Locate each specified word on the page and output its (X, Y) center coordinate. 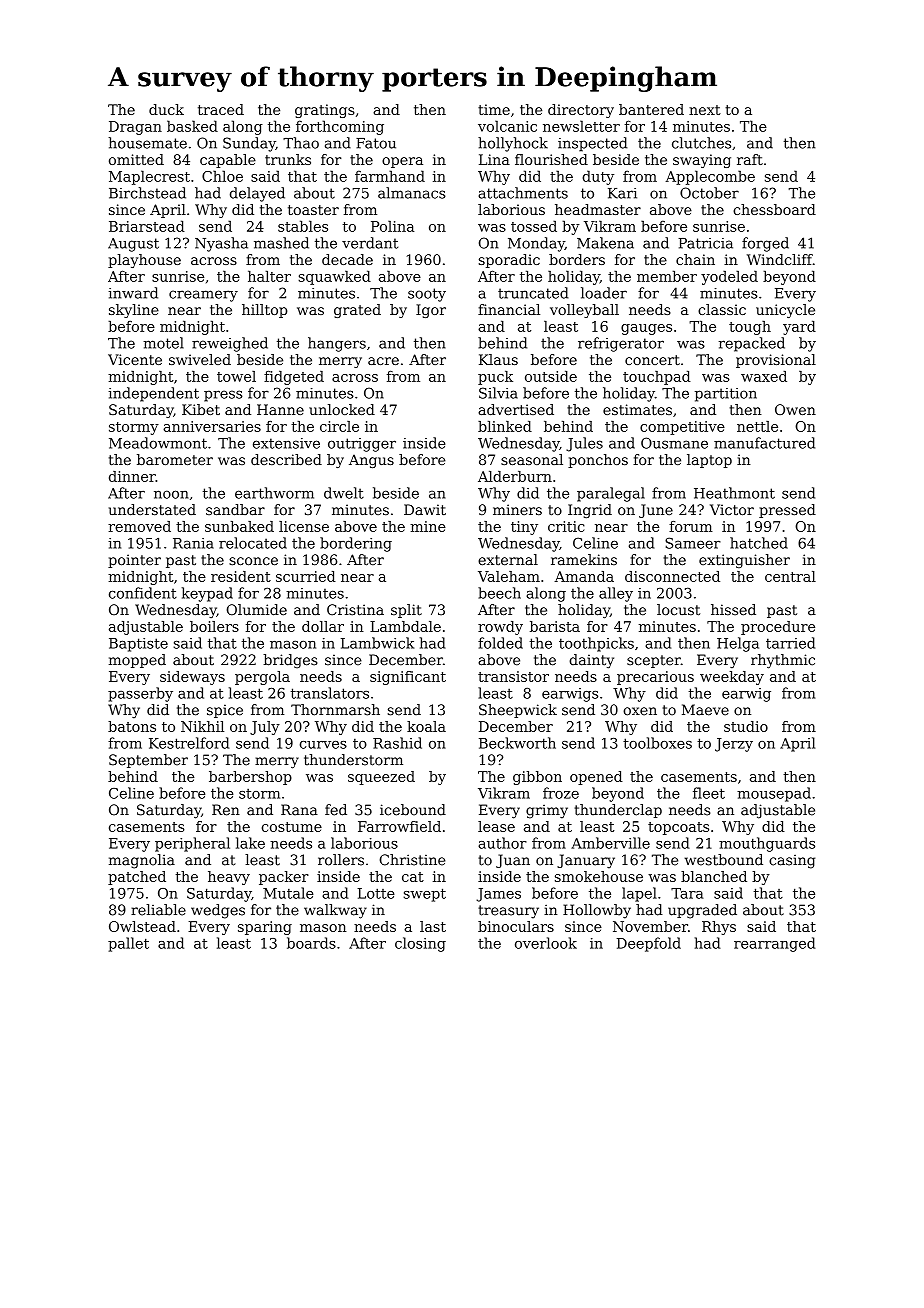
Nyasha (221, 244)
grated (357, 311)
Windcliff (780, 259)
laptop (709, 461)
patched (137, 878)
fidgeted (294, 378)
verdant (370, 243)
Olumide (257, 610)
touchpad (657, 378)
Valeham (509, 576)
